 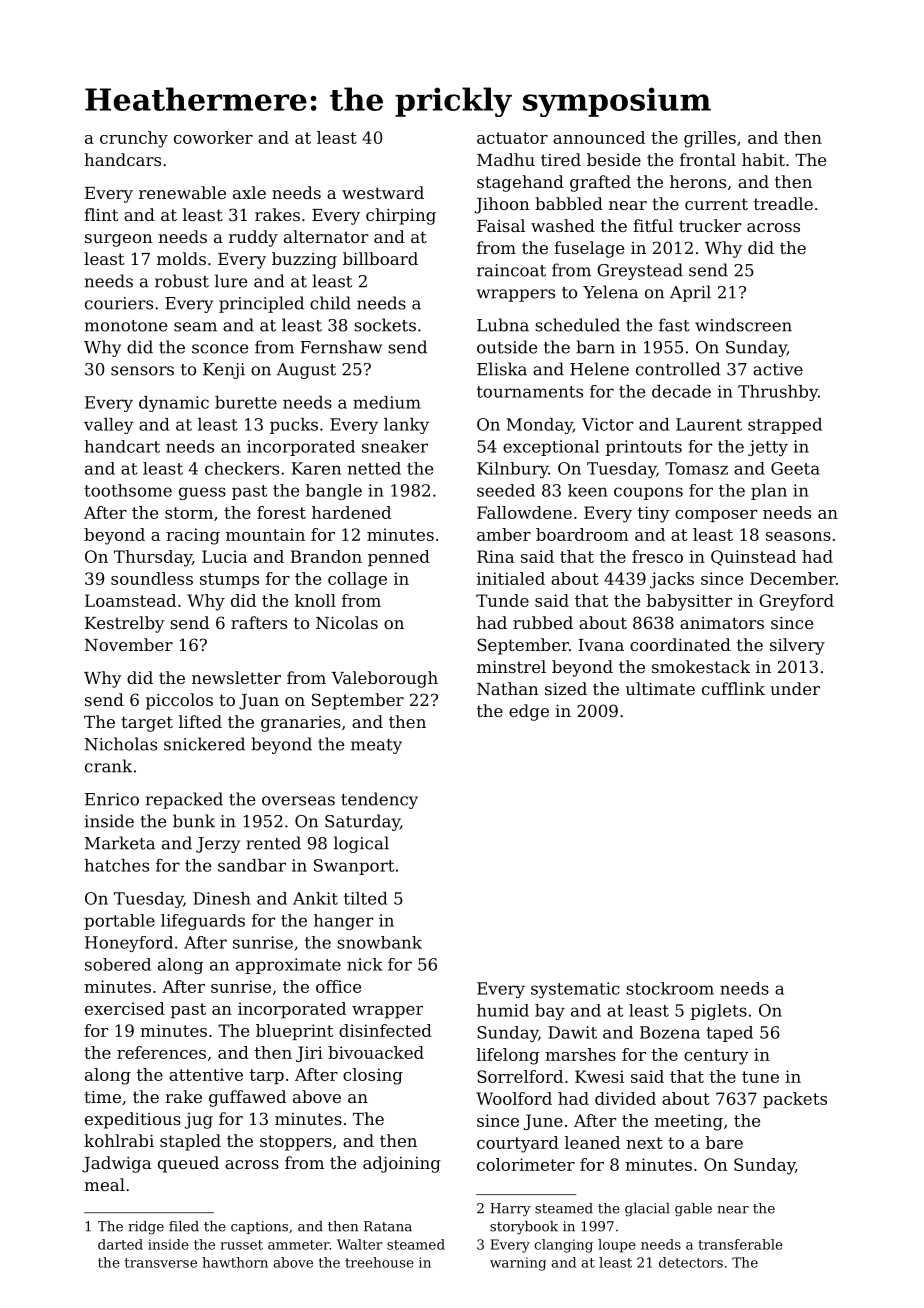 I want to click on gable, so click(x=693, y=1210).
